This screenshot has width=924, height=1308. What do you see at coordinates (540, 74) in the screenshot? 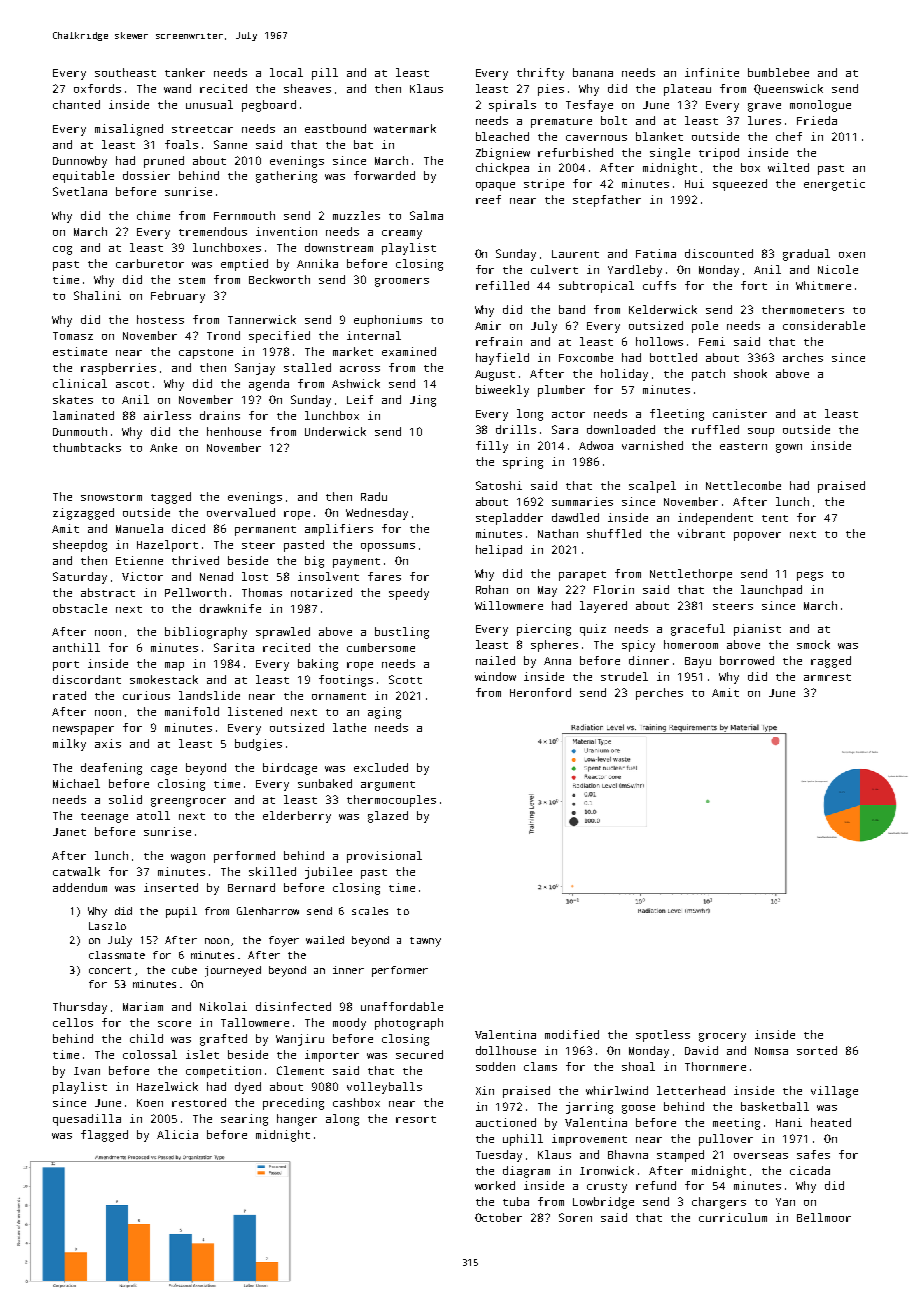
I see `thrifty` at bounding box center [540, 74].
